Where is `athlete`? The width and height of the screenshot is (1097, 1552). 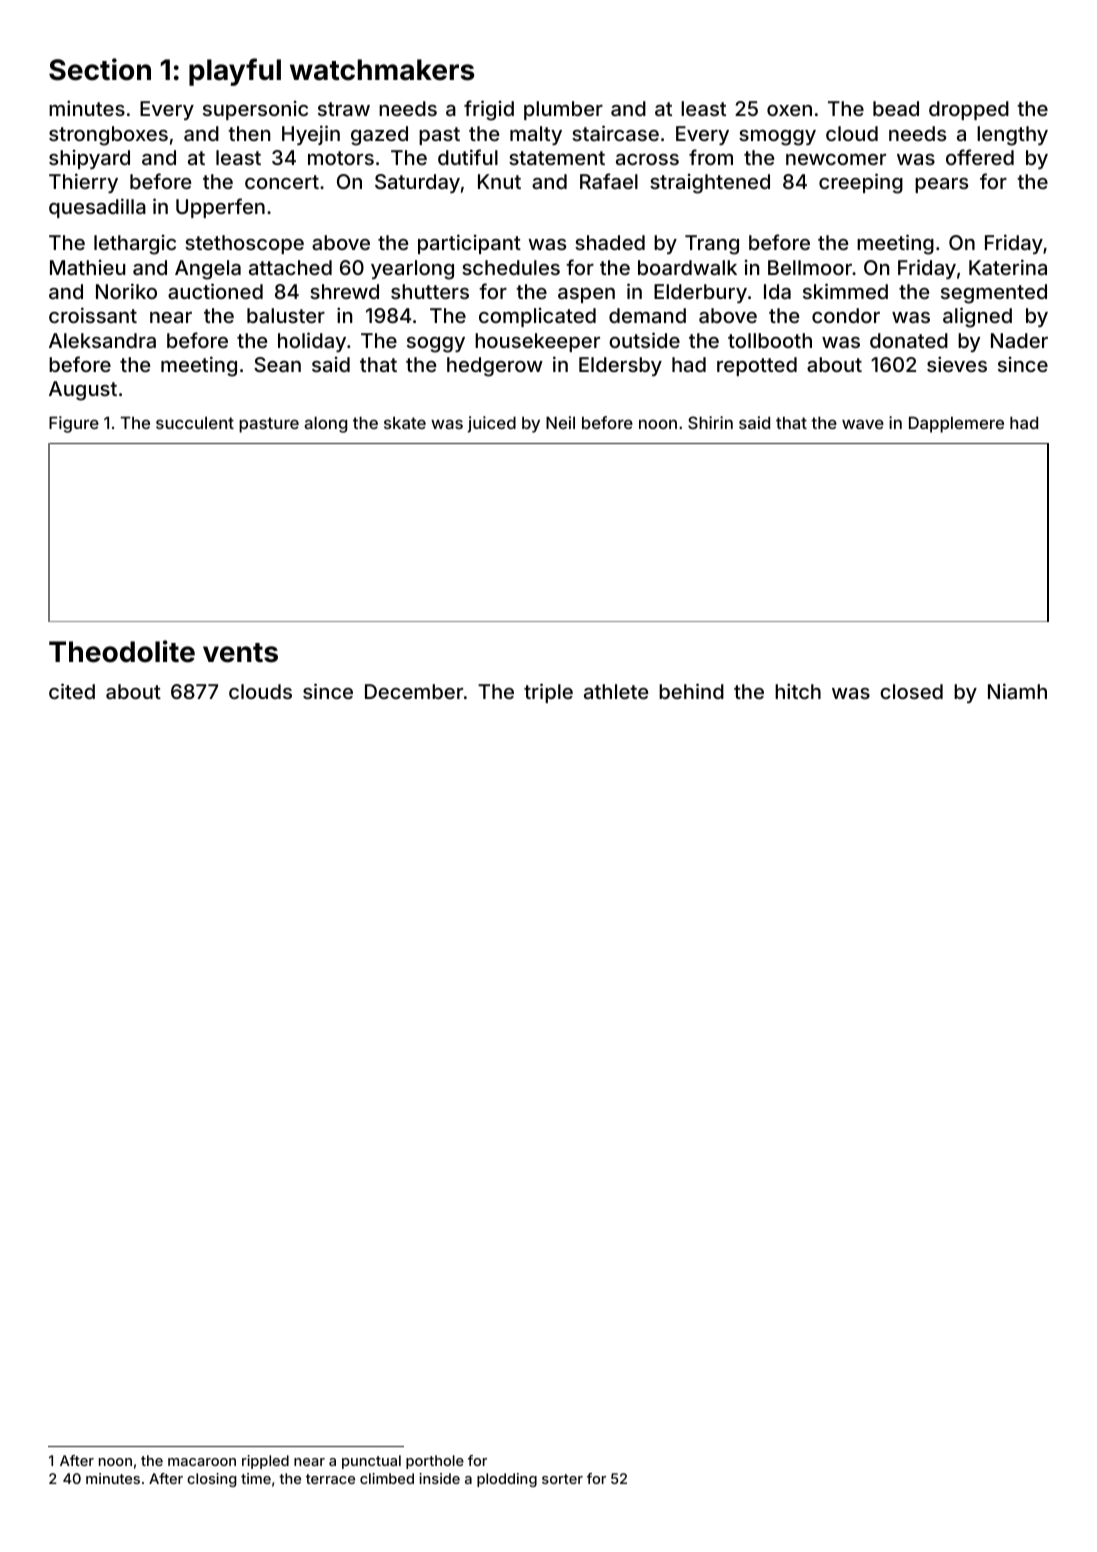 athlete is located at coordinates (616, 691).
